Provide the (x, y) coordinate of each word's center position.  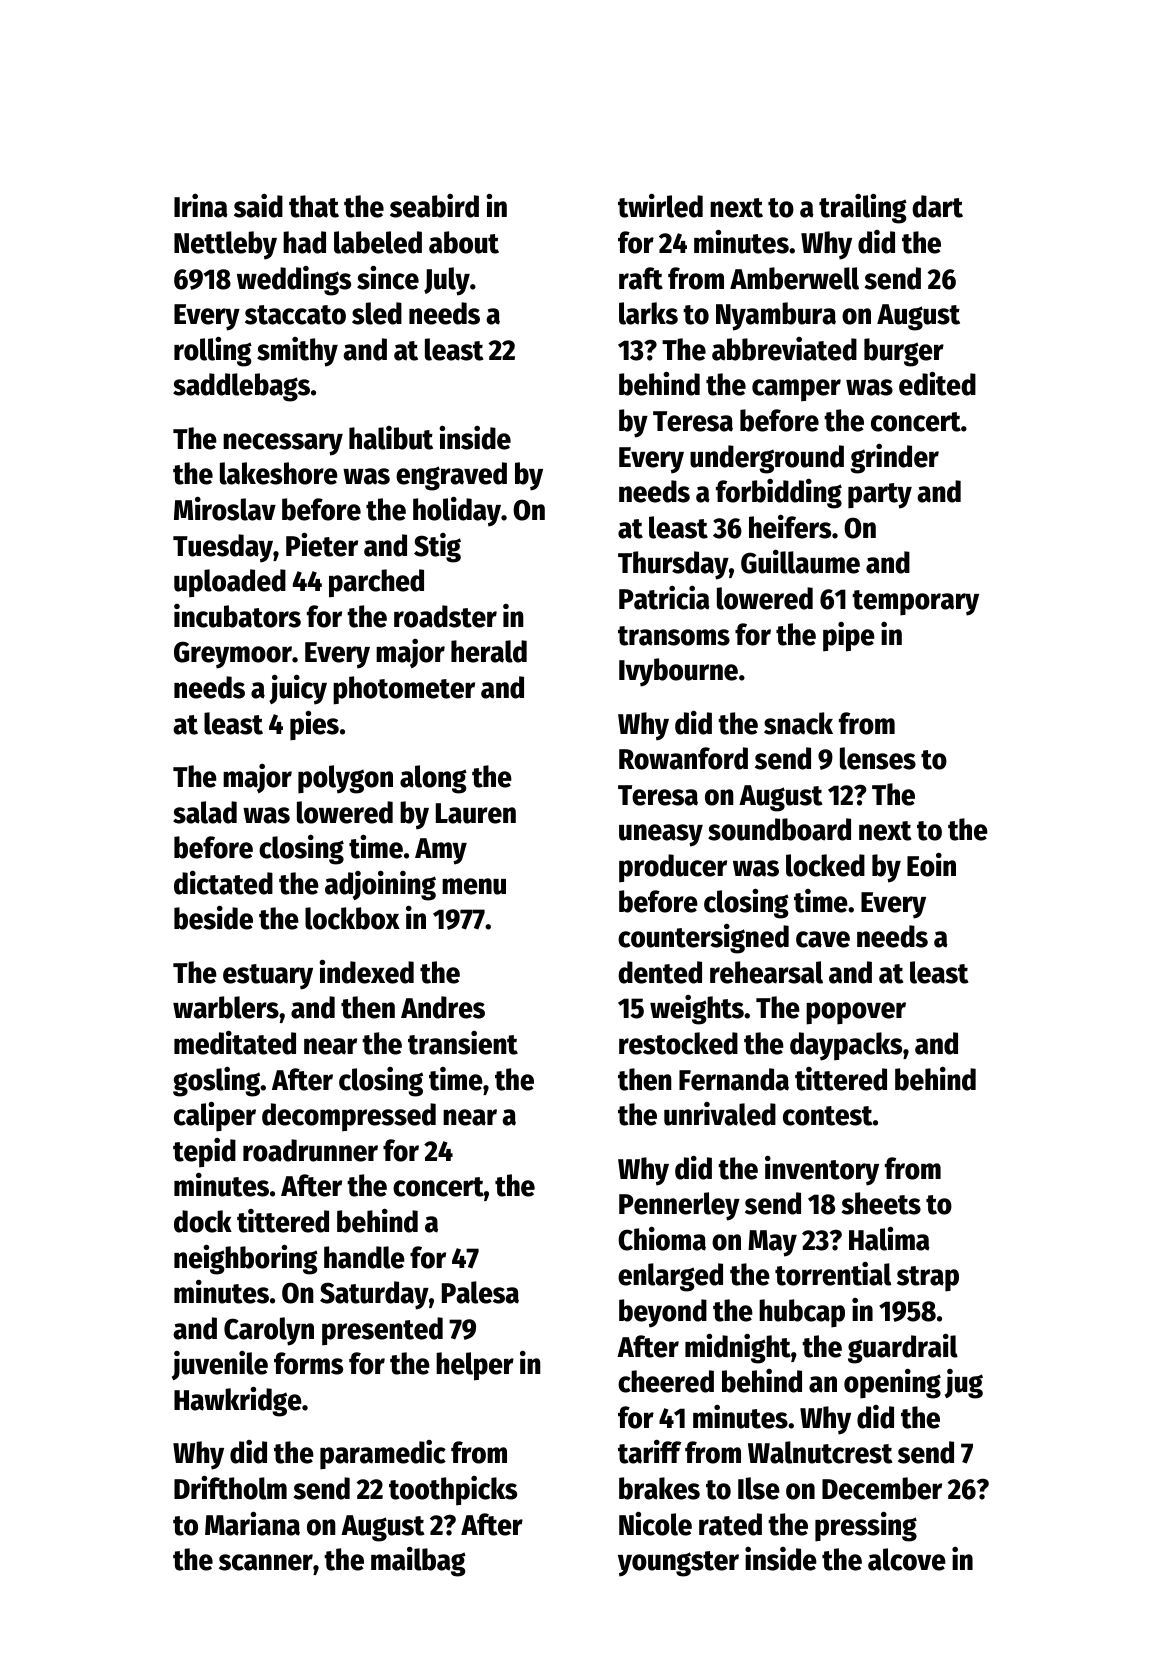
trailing (863, 208)
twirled (660, 206)
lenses (878, 758)
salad (205, 812)
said (258, 206)
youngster (678, 1564)
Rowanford (683, 758)
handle (364, 1257)
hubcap (802, 1313)
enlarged (670, 1277)
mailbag (418, 1562)
